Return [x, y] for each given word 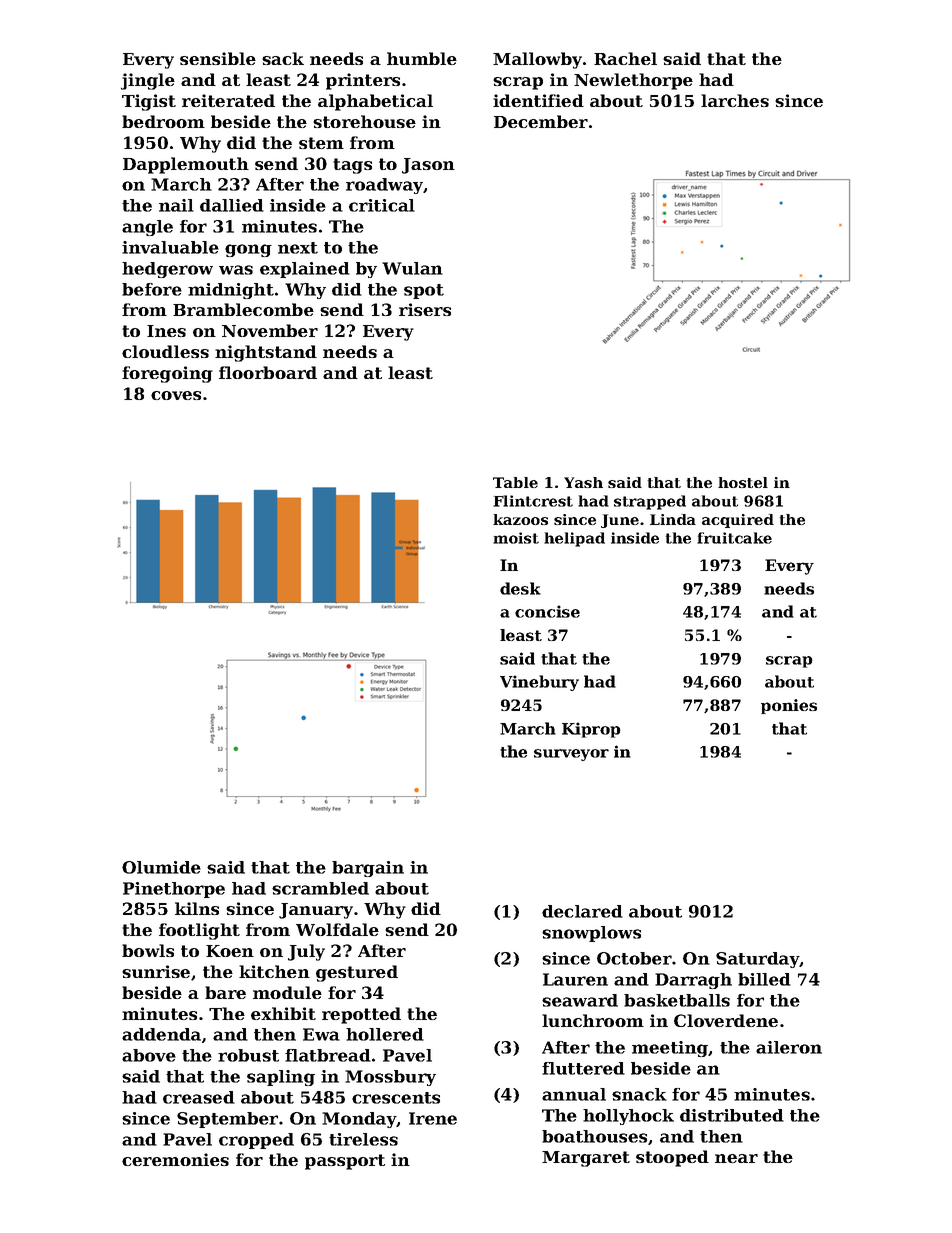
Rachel [625, 58]
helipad [574, 539]
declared [582, 911]
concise [547, 611]
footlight [199, 931]
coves [176, 395]
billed [764, 979]
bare [225, 992]
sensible [218, 58]
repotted [361, 1015]
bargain [368, 869]
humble [422, 58]
